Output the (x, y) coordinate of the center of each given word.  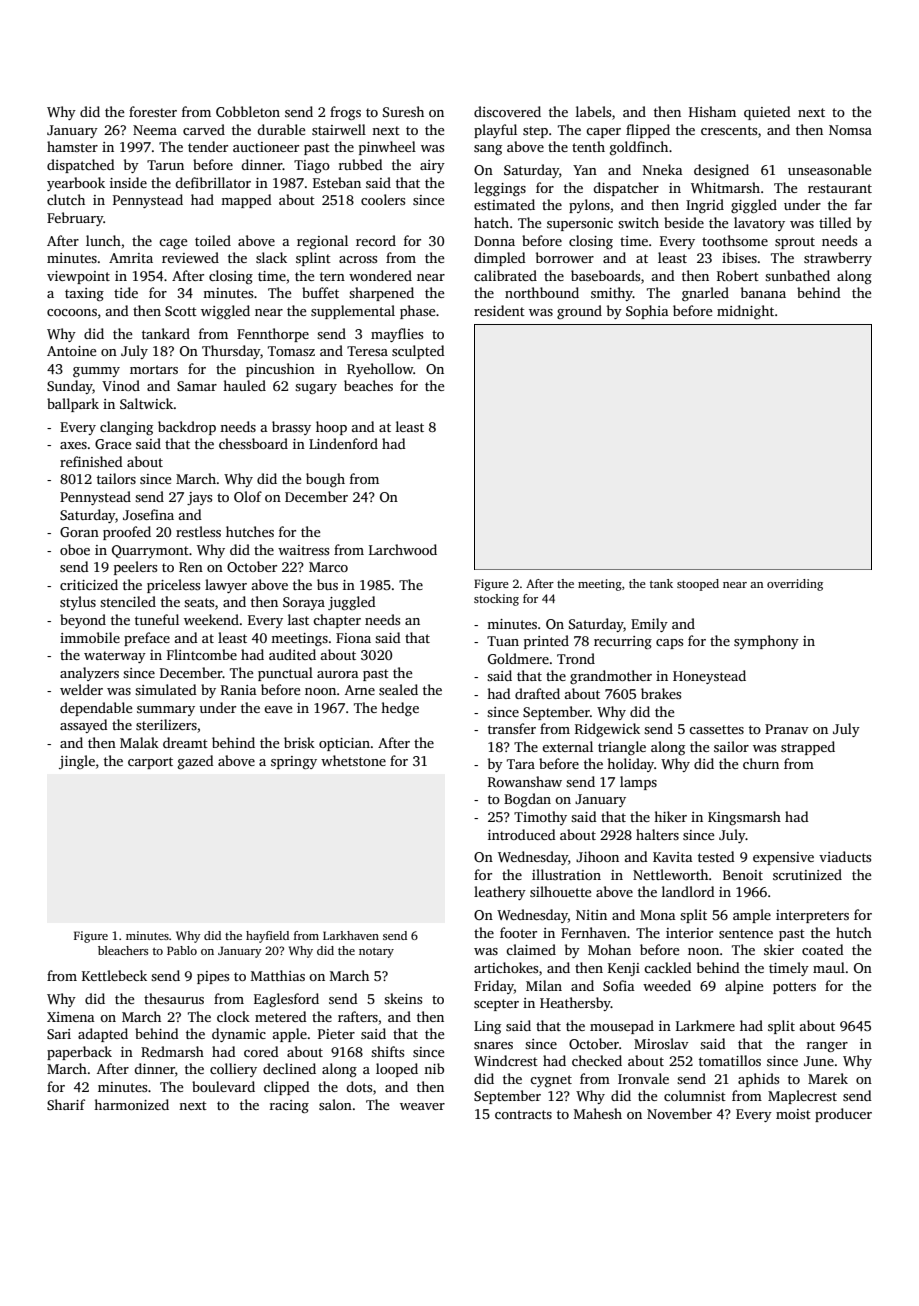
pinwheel (387, 148)
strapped (808, 748)
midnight (745, 312)
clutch (66, 199)
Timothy (540, 818)
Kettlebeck (114, 975)
